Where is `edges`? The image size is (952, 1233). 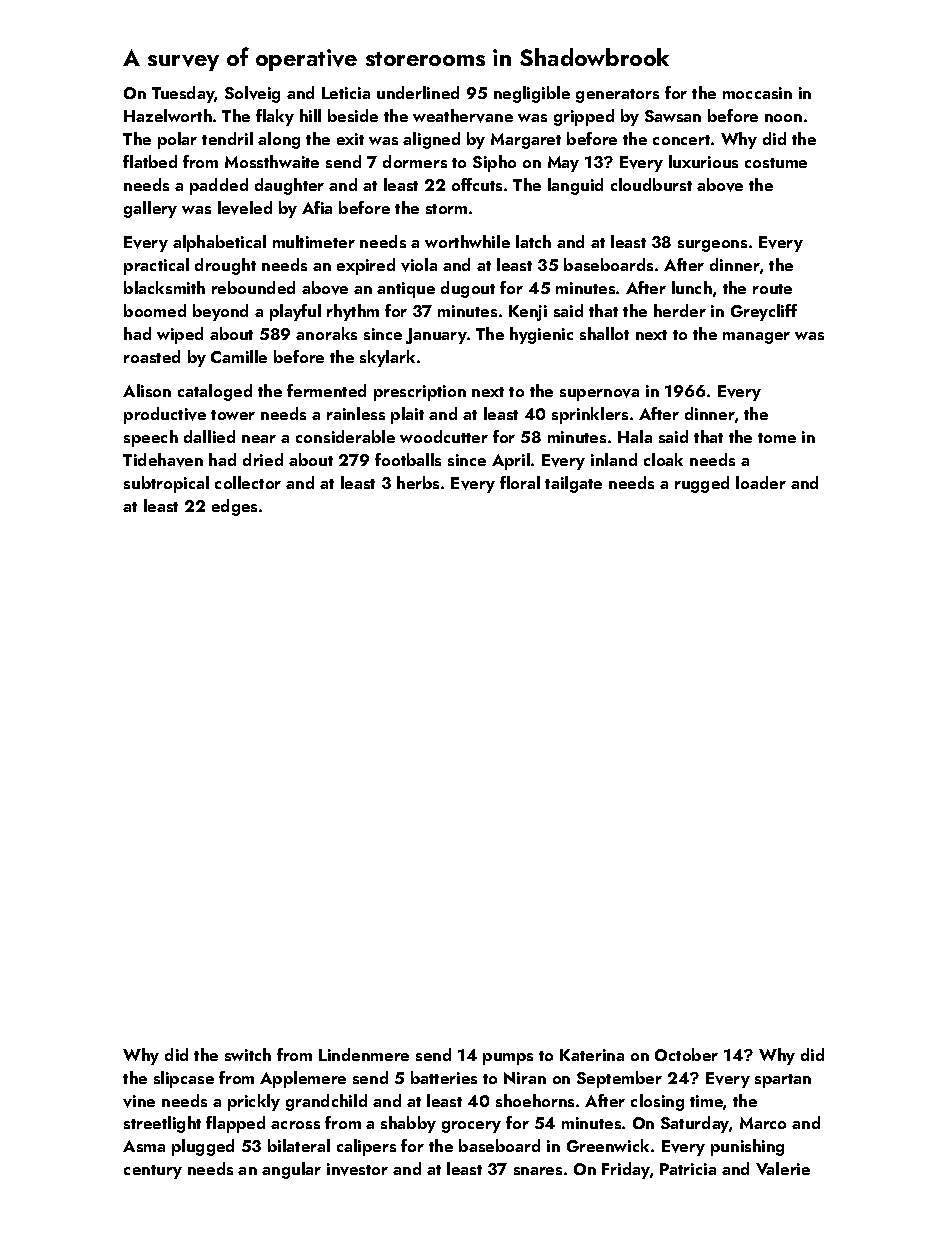
edges is located at coordinates (234, 507).
